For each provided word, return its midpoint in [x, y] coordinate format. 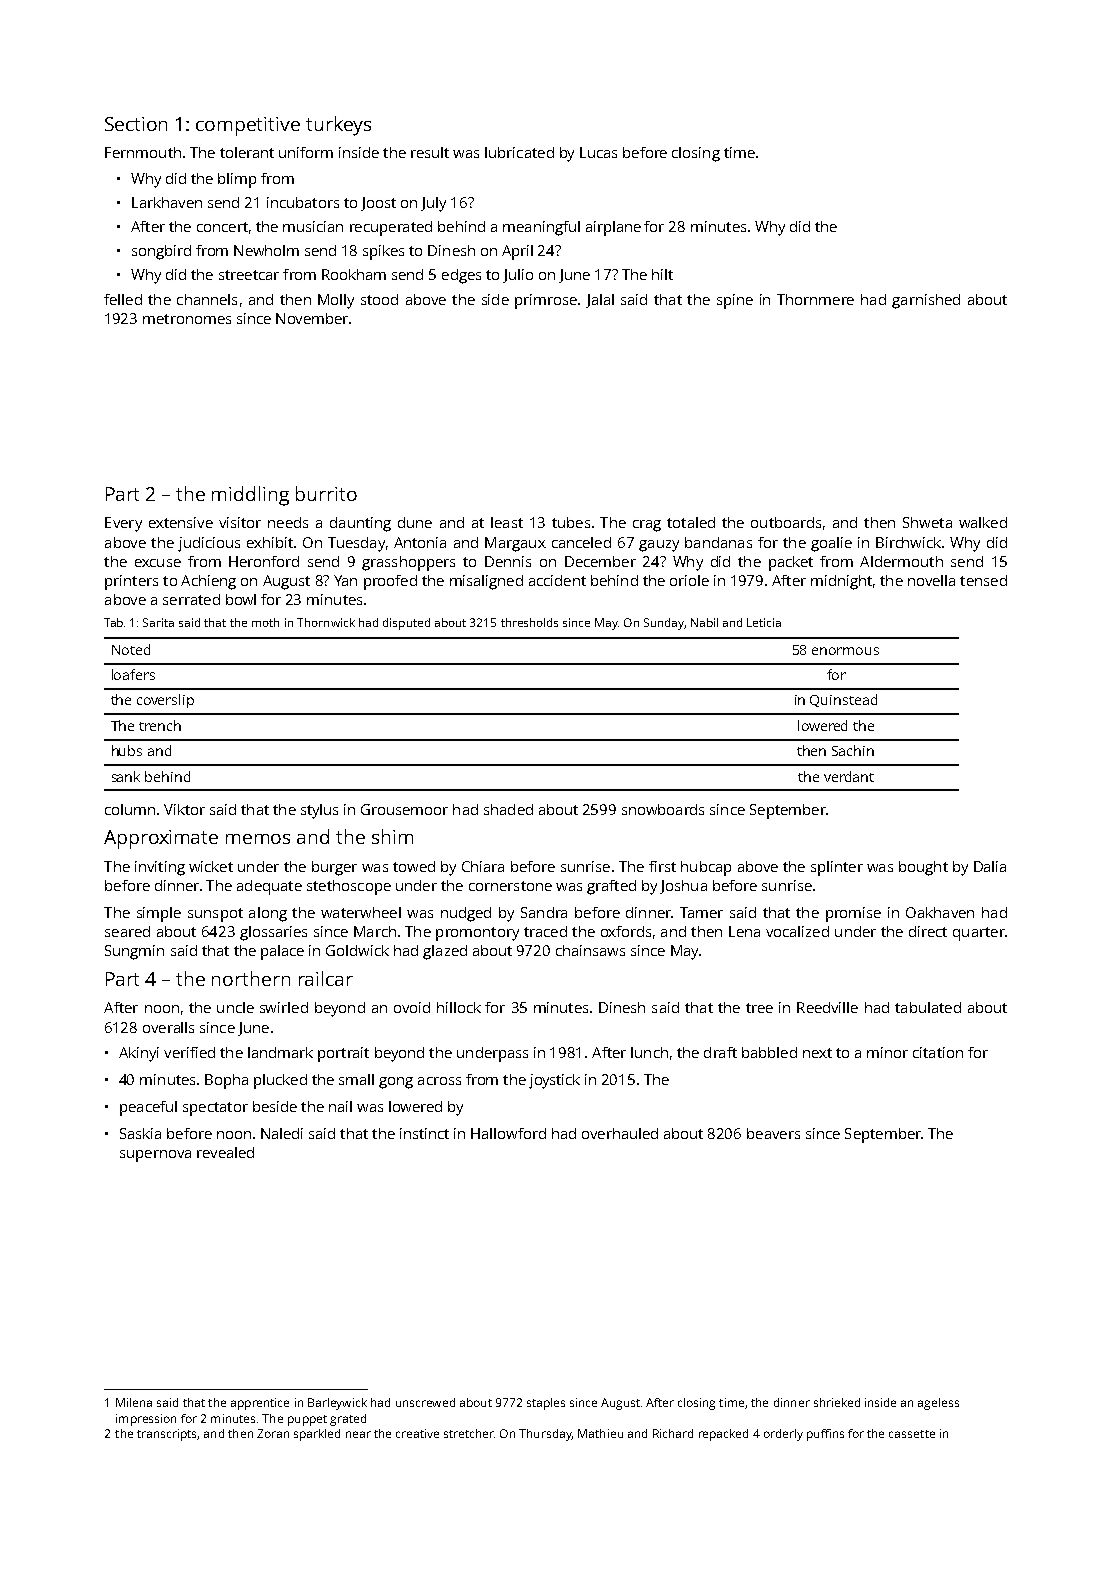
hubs [127, 750]
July [433, 204]
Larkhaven [167, 202]
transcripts [166, 1435]
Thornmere [815, 299]
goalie [831, 544]
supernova [155, 1156]
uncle [235, 1007]
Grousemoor [404, 809]
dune [415, 522]
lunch [649, 1052]
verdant [849, 776]
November [312, 318]
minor [887, 1052]
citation [938, 1052]
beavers [773, 1133]
